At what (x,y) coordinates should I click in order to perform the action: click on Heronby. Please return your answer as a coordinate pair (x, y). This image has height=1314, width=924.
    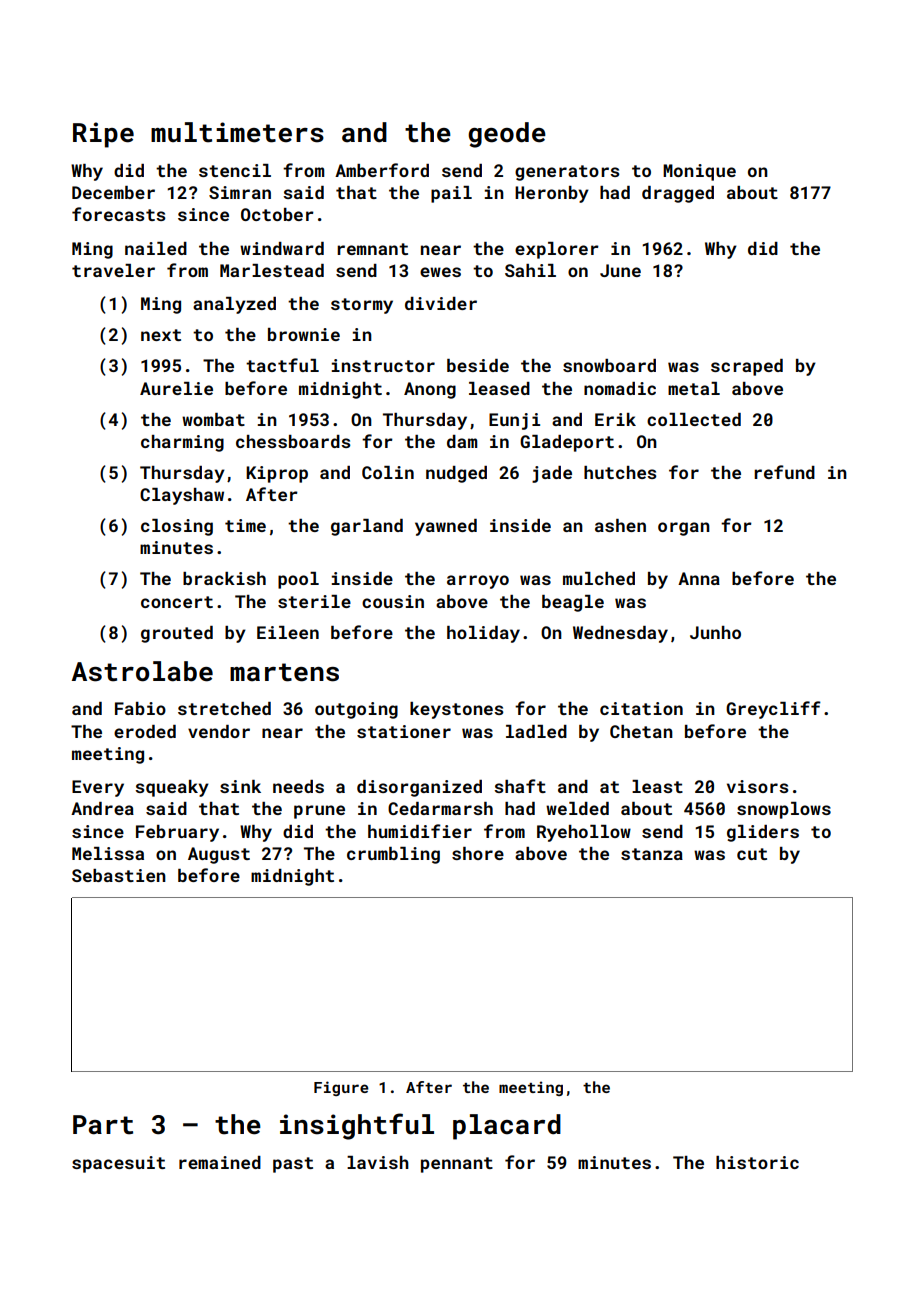
    Looking at the image, I should click on (552, 194).
